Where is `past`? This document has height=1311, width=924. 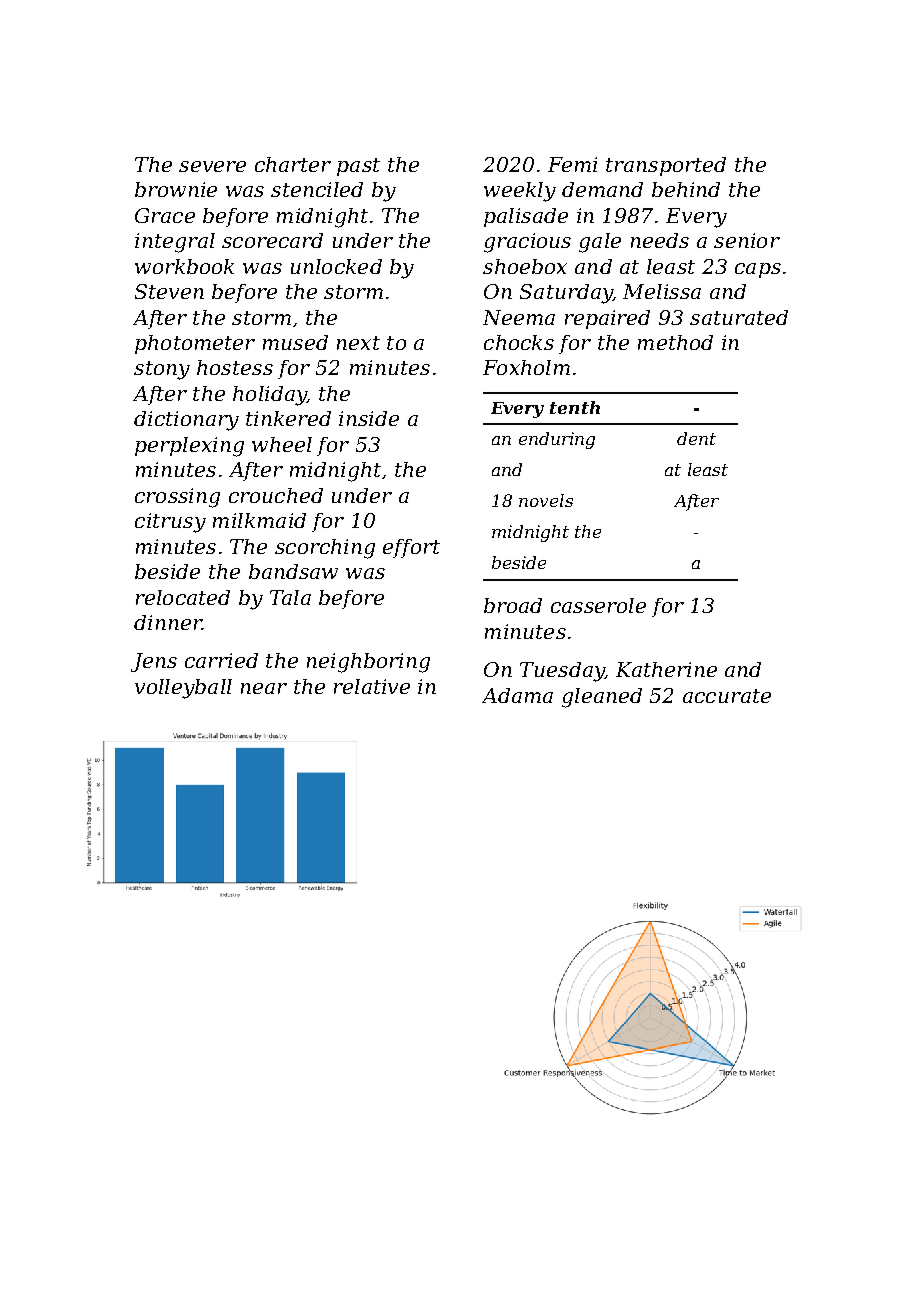 past is located at coordinates (358, 167).
